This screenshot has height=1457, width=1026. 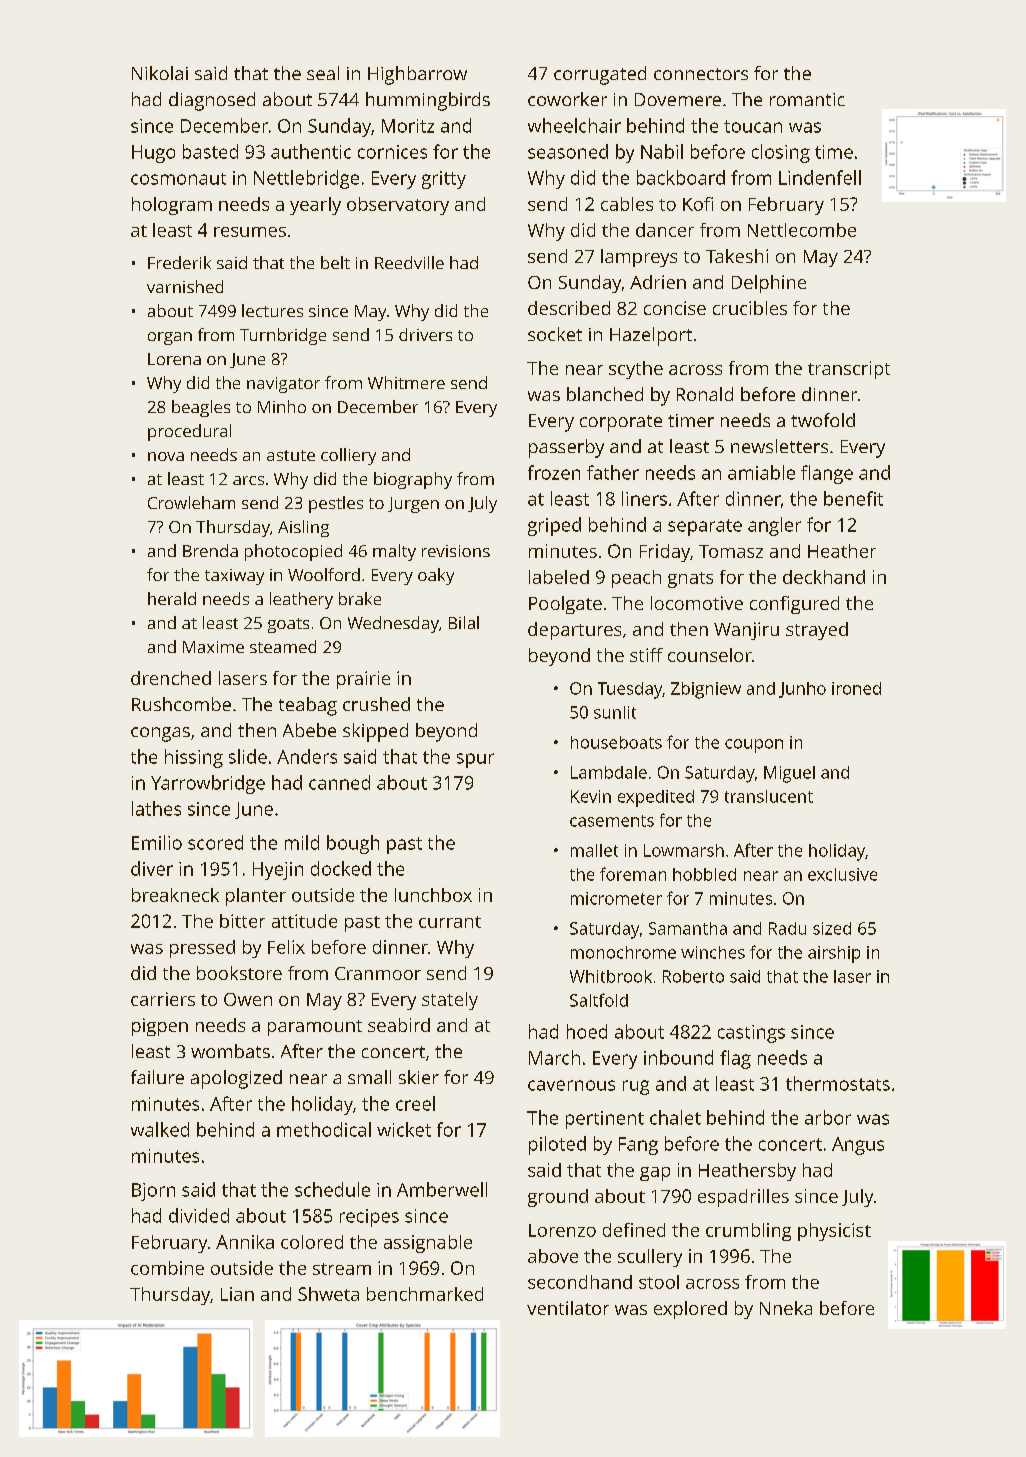 I want to click on ironed, so click(x=856, y=688).
